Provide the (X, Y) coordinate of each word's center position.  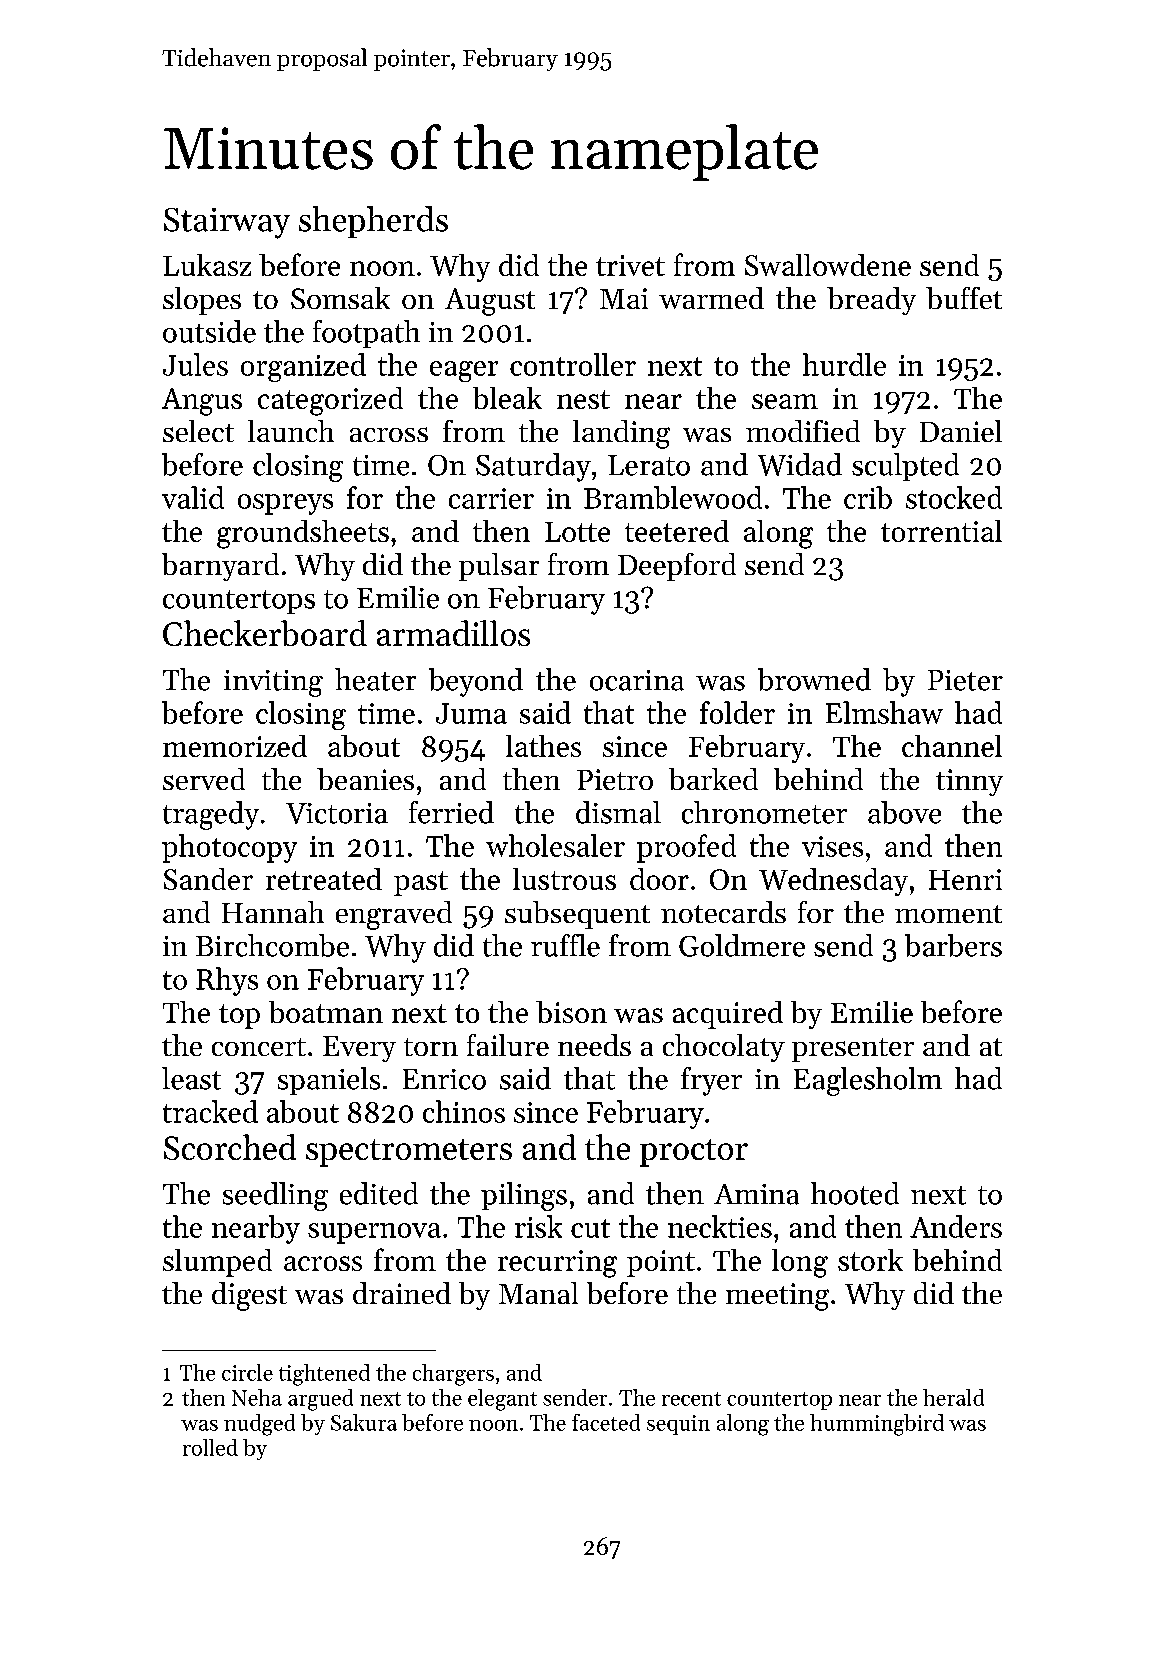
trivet (630, 265)
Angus (202, 402)
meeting (777, 1297)
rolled (210, 1447)
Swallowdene (828, 265)
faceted (606, 1422)
